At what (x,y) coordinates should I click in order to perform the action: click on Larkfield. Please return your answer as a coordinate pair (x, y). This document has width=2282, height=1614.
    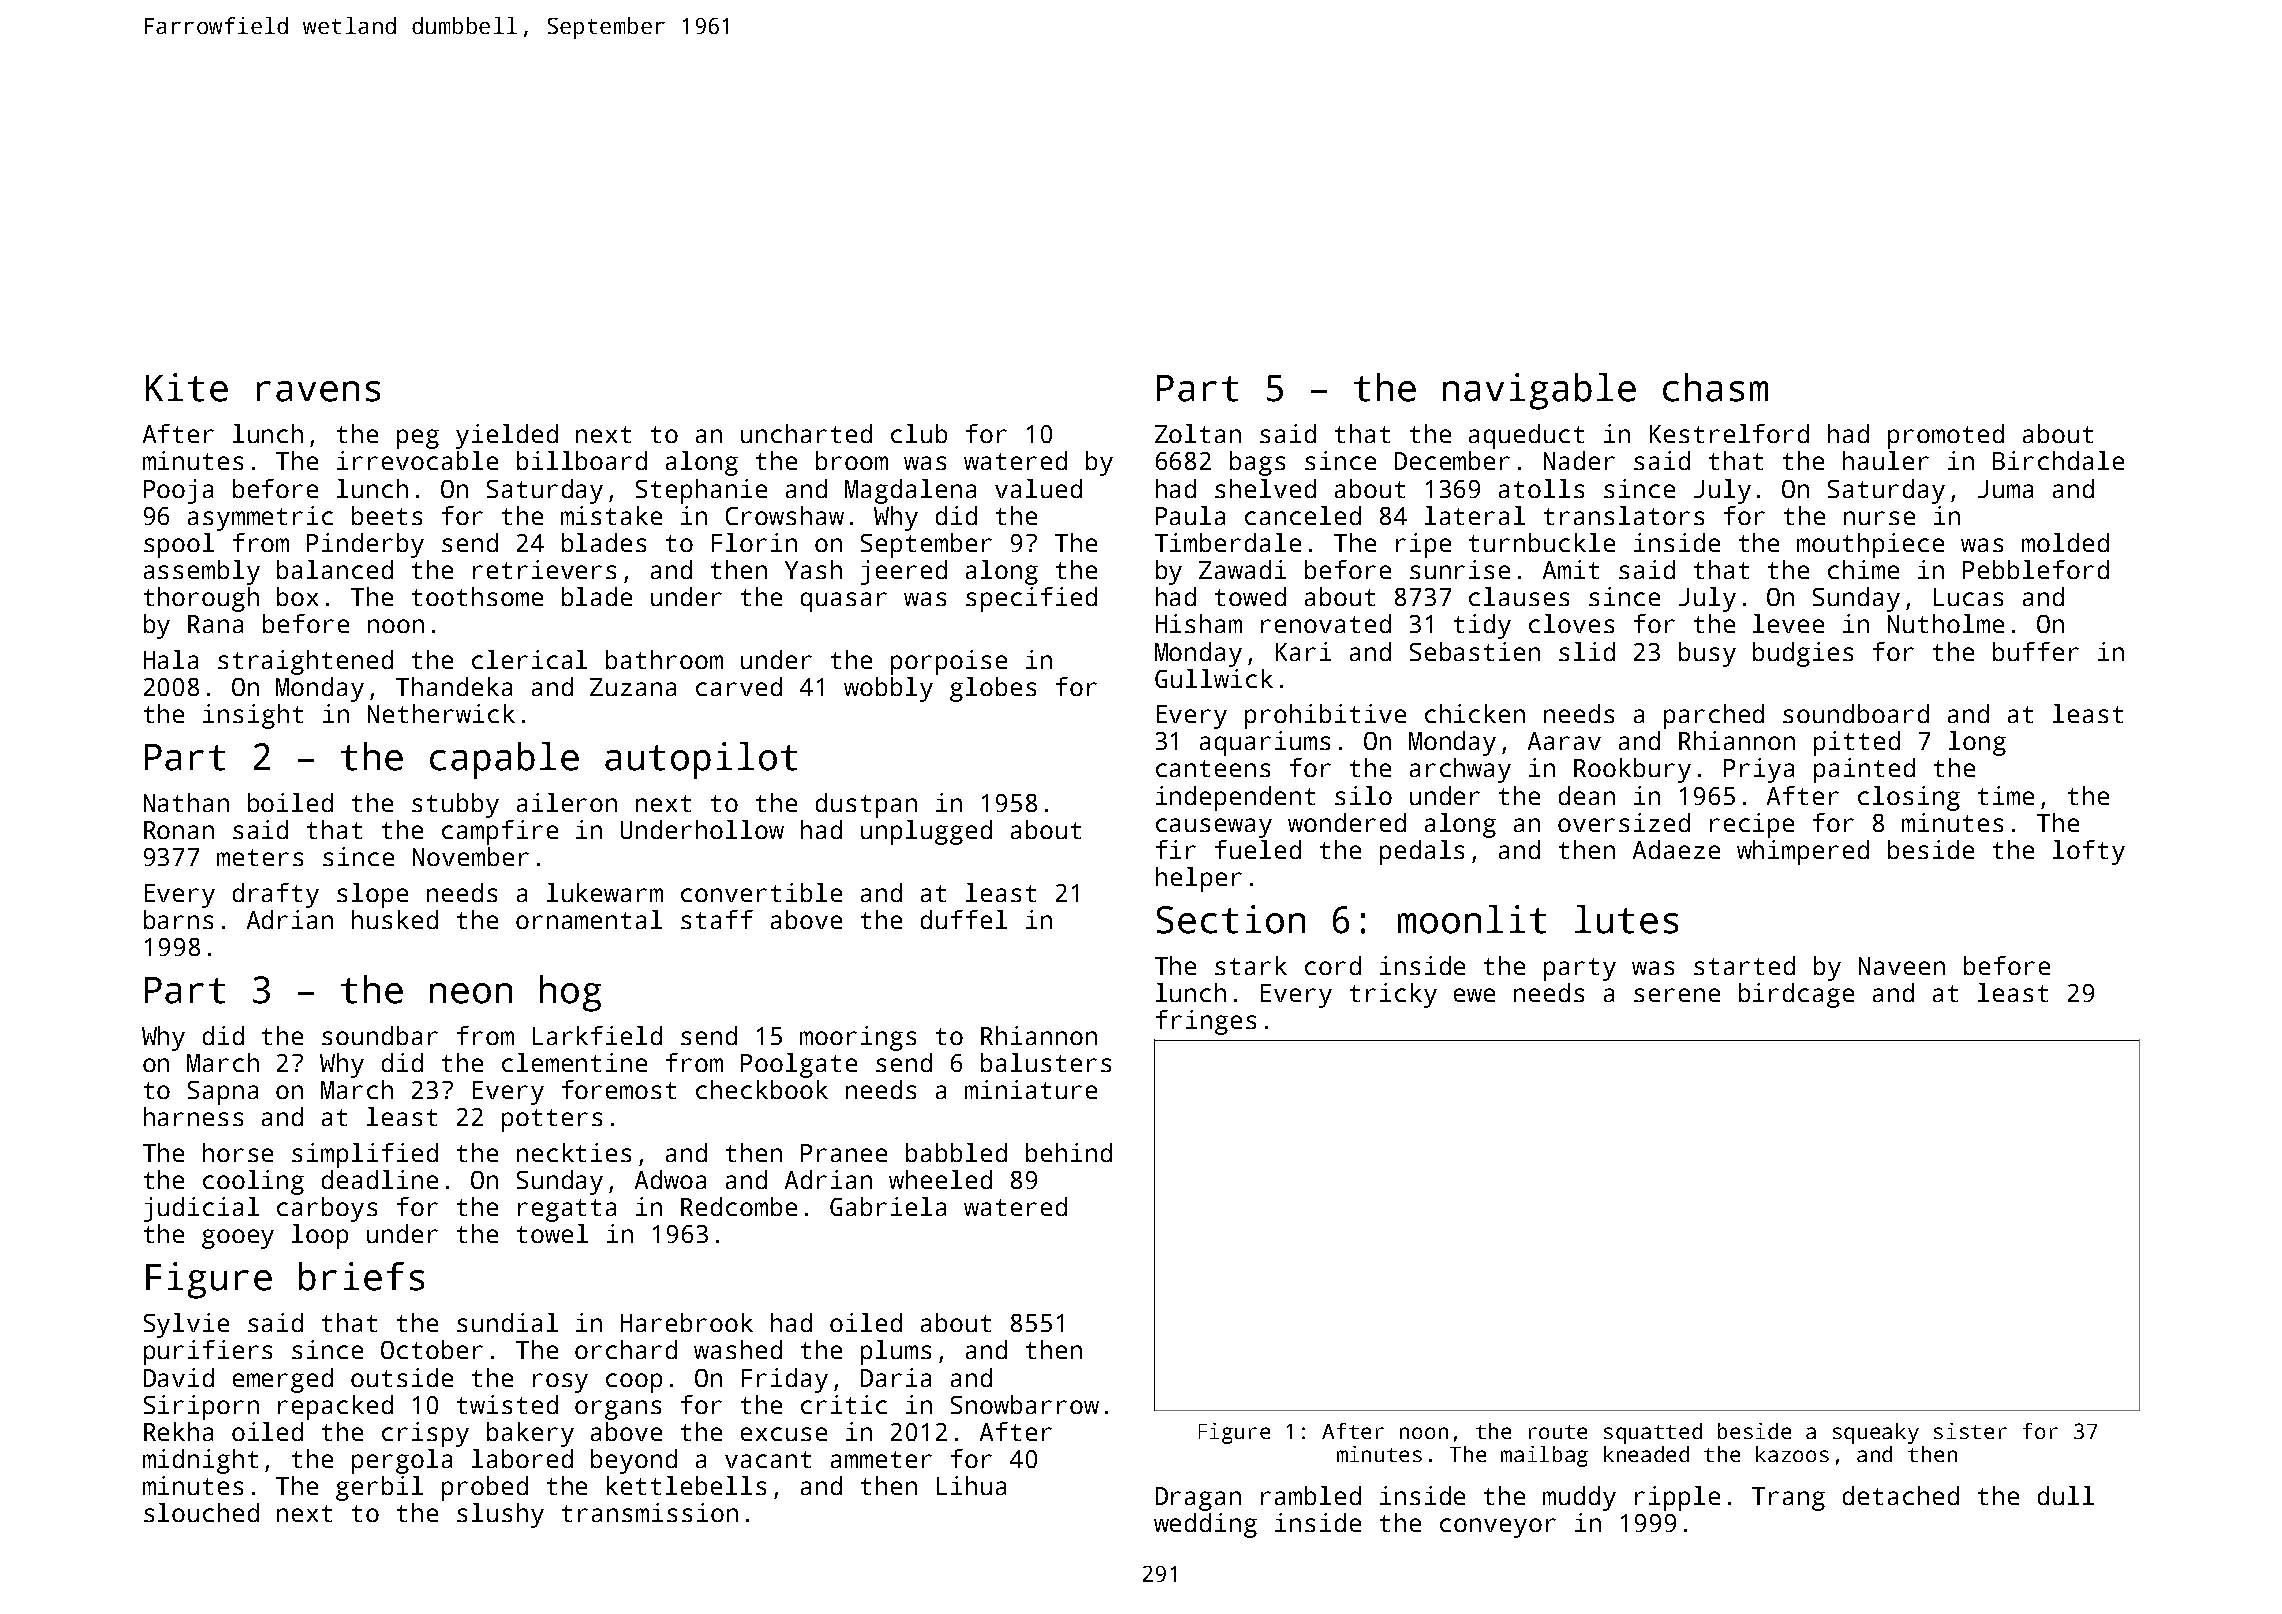
    Looking at the image, I should click on (597, 1035).
